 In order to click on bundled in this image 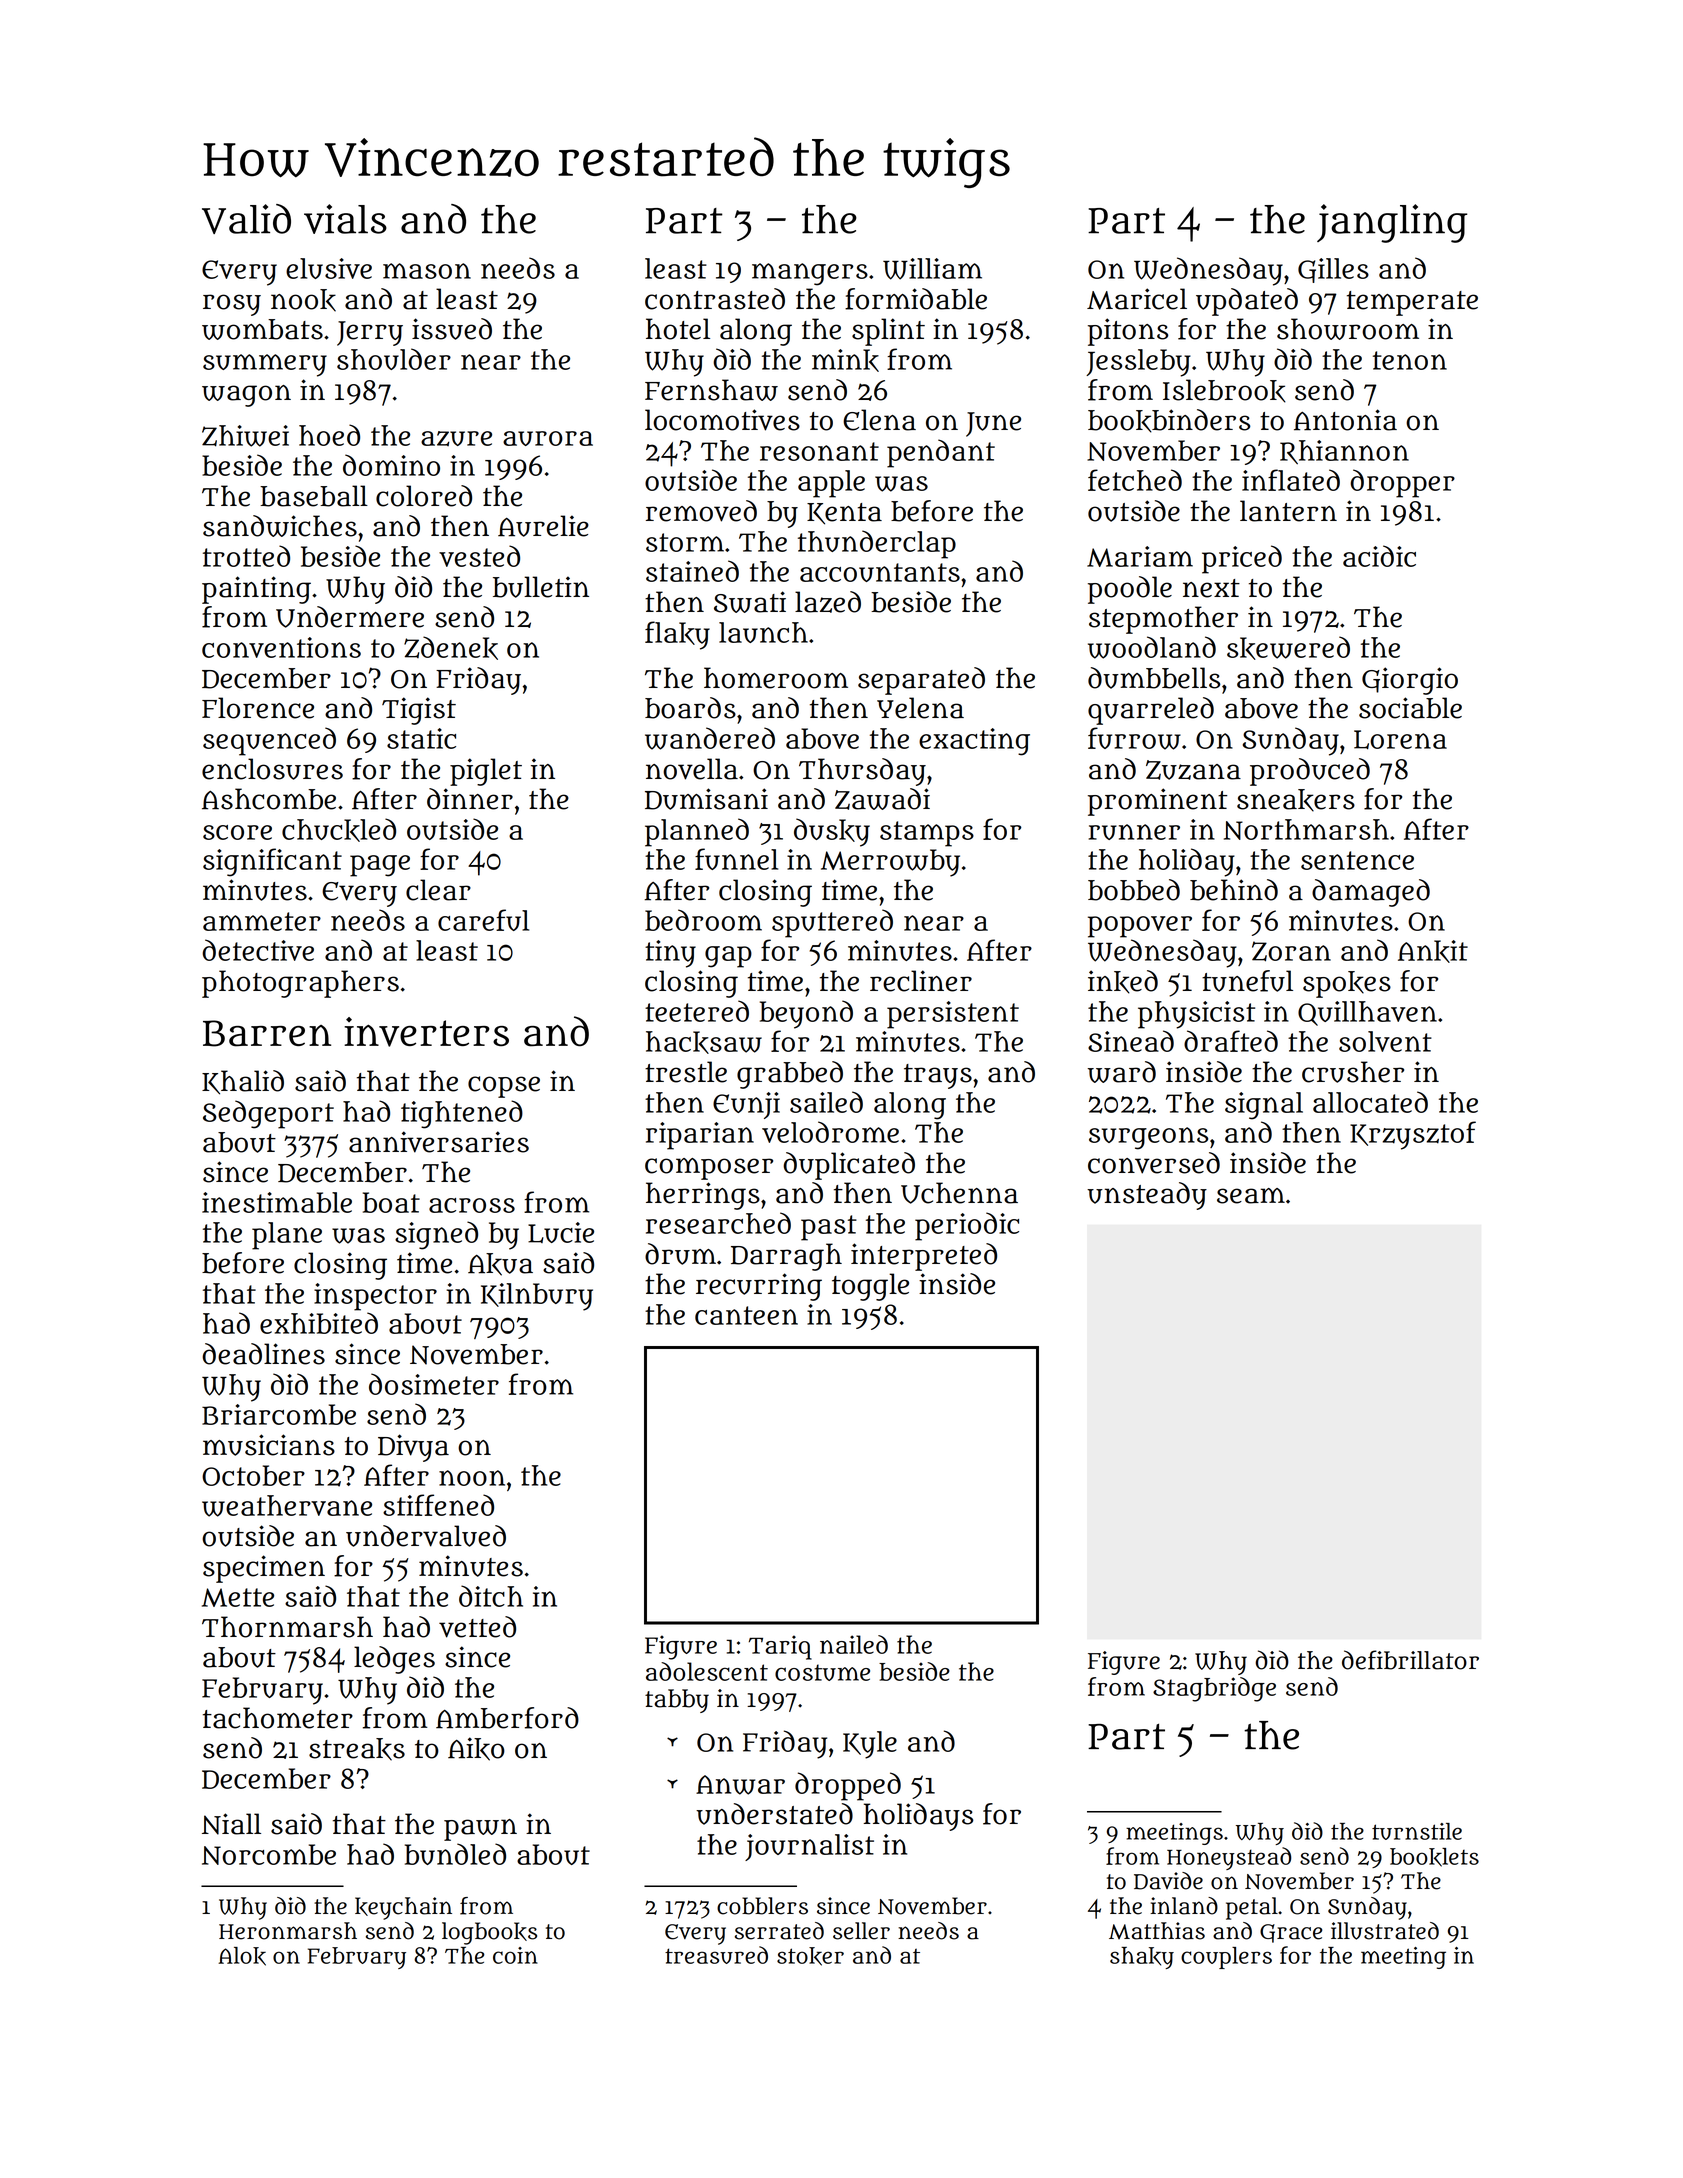, I will do `click(455, 1854)`.
